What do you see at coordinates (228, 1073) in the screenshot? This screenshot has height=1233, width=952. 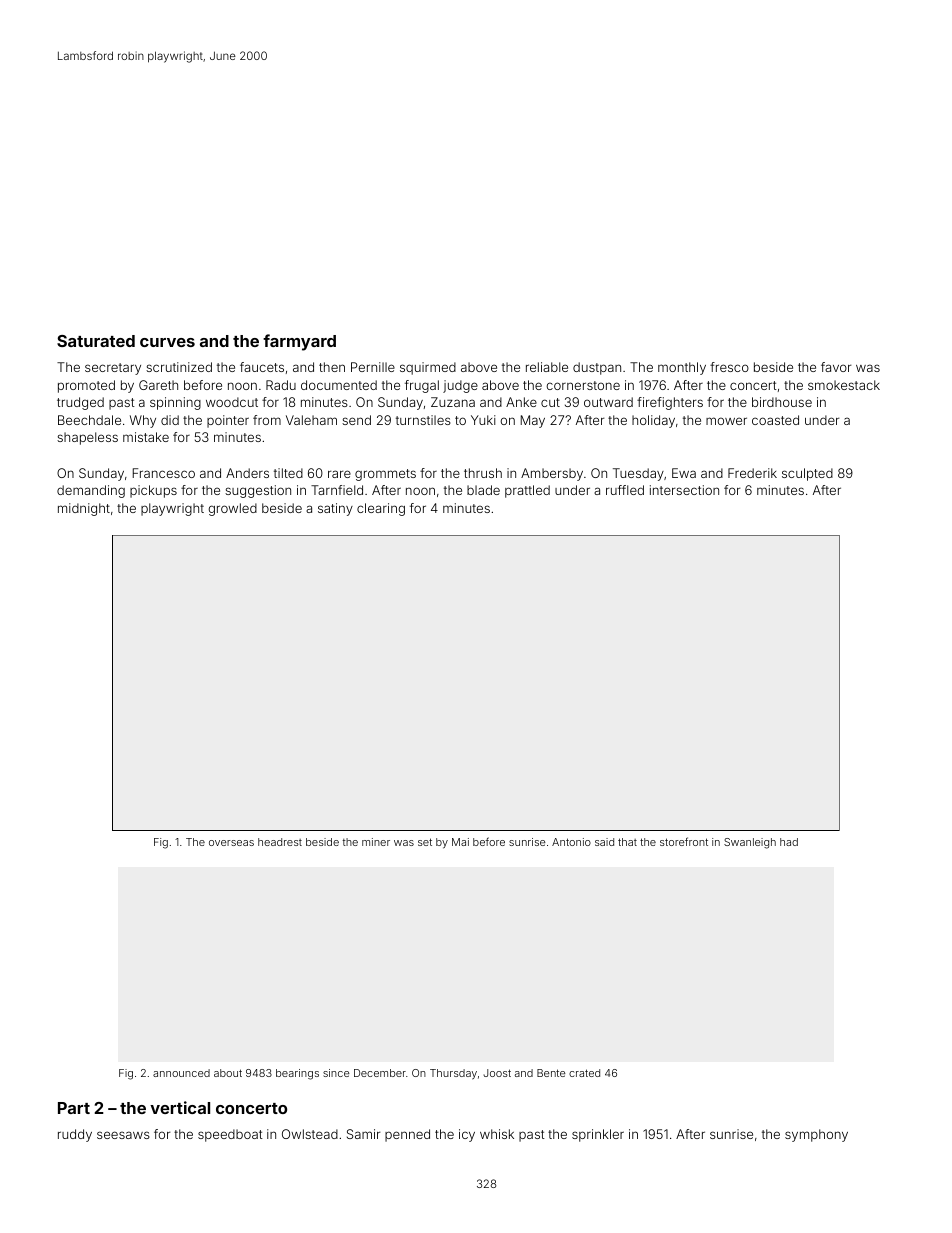 I see `about` at bounding box center [228, 1073].
